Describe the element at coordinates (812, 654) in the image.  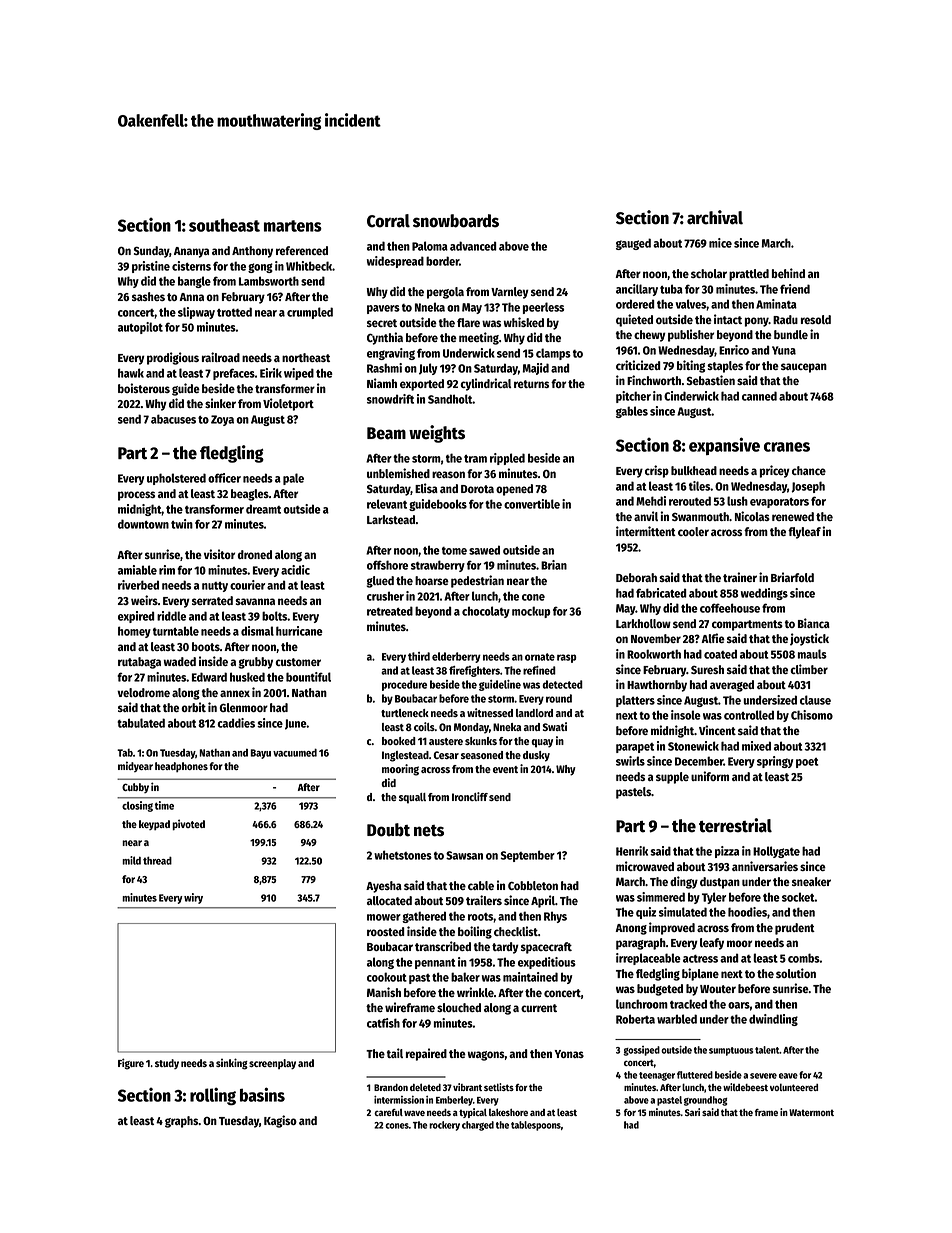
I see `mauls` at that location.
